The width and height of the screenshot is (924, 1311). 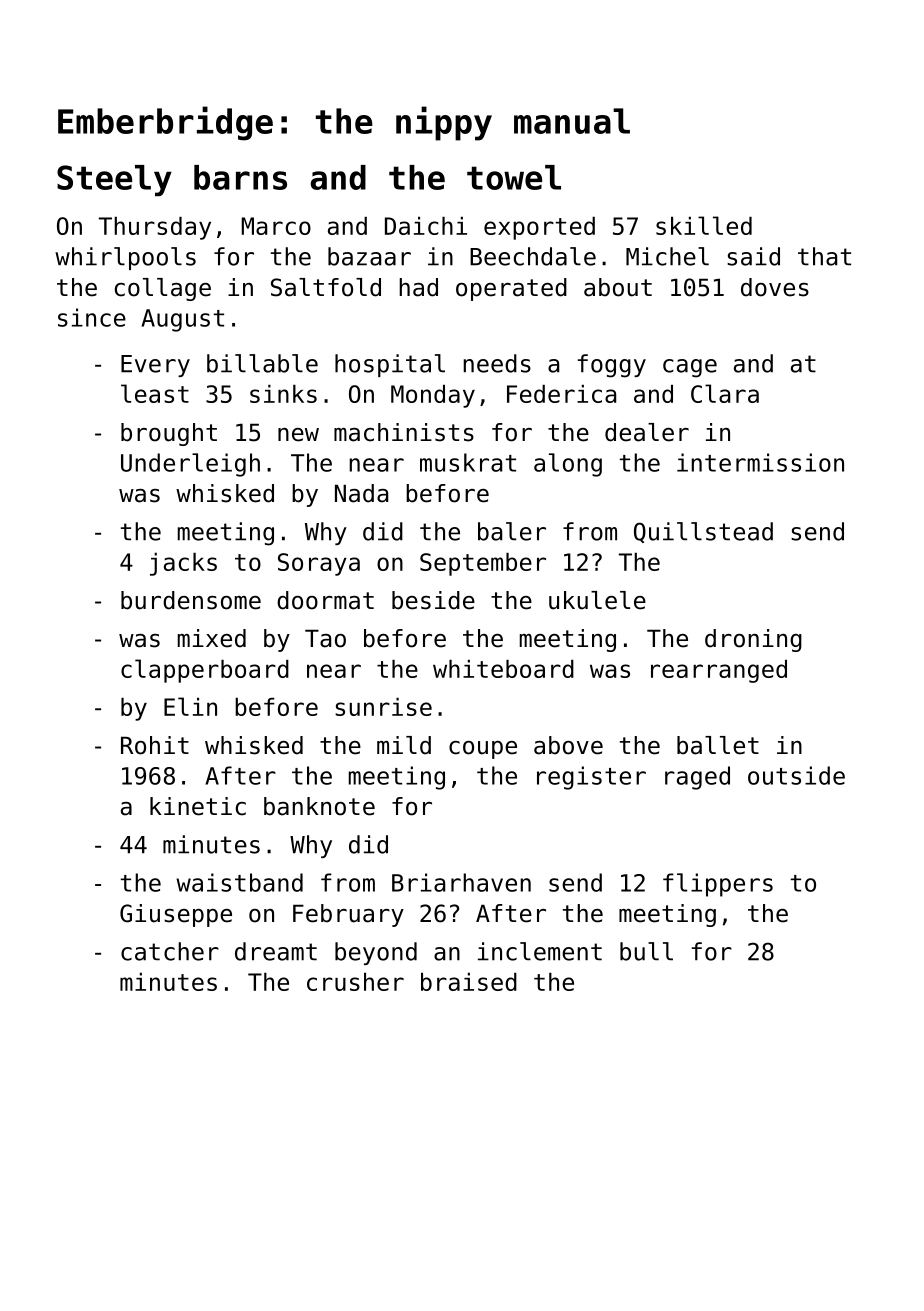 What do you see at coordinates (753, 640) in the screenshot?
I see `droning` at bounding box center [753, 640].
